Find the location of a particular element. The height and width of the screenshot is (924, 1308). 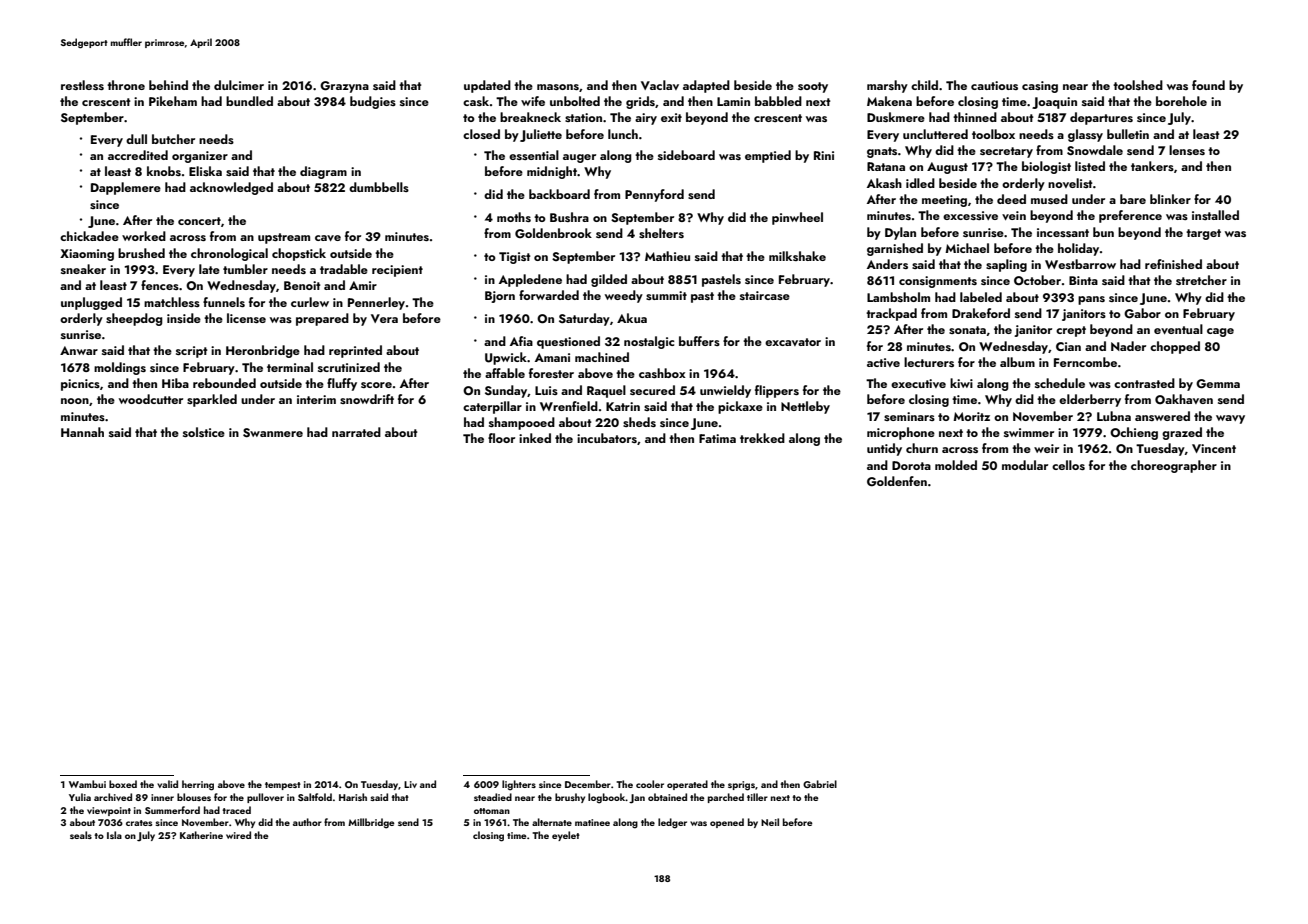

boxed is located at coordinates (123, 784).
